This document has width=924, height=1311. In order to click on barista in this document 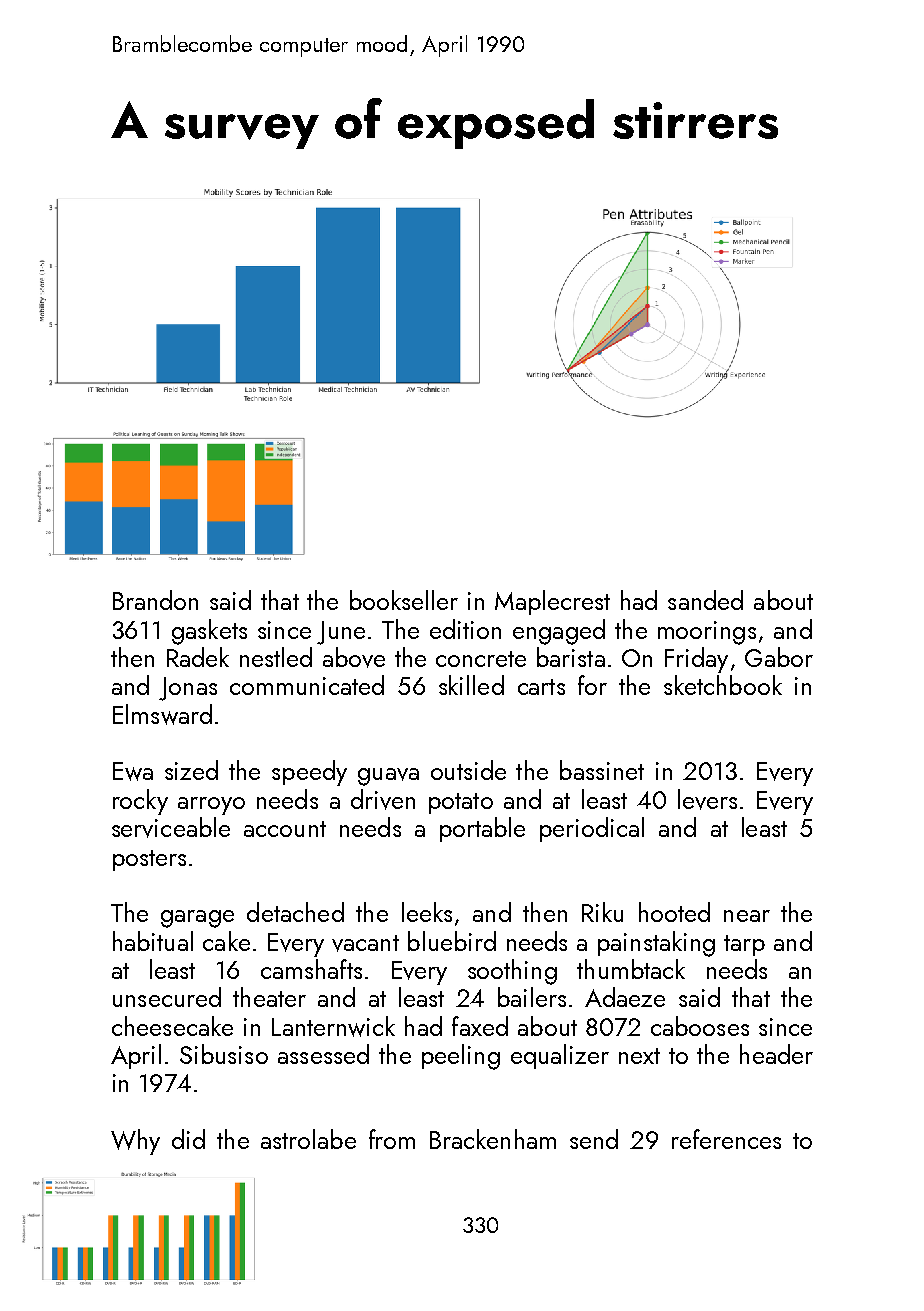, I will do `click(571, 657)`.
